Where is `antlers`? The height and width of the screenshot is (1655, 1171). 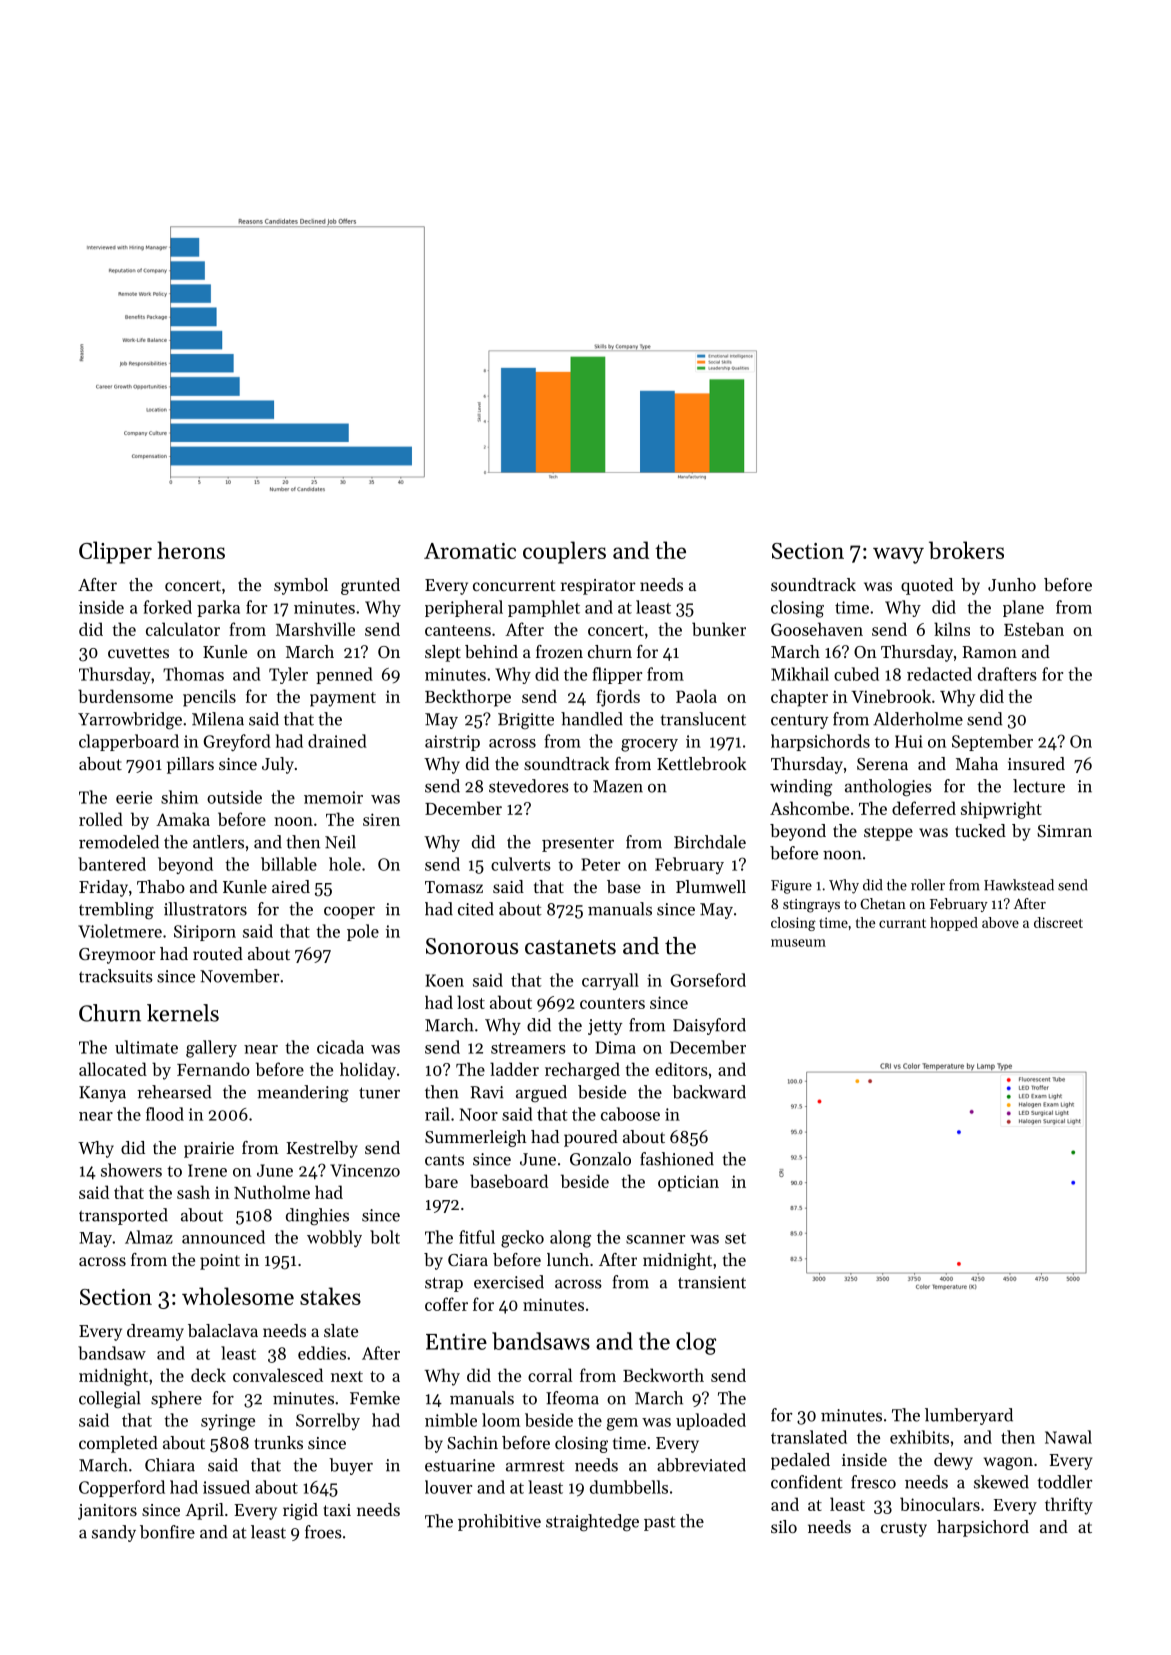
antlers is located at coordinates (218, 842).
